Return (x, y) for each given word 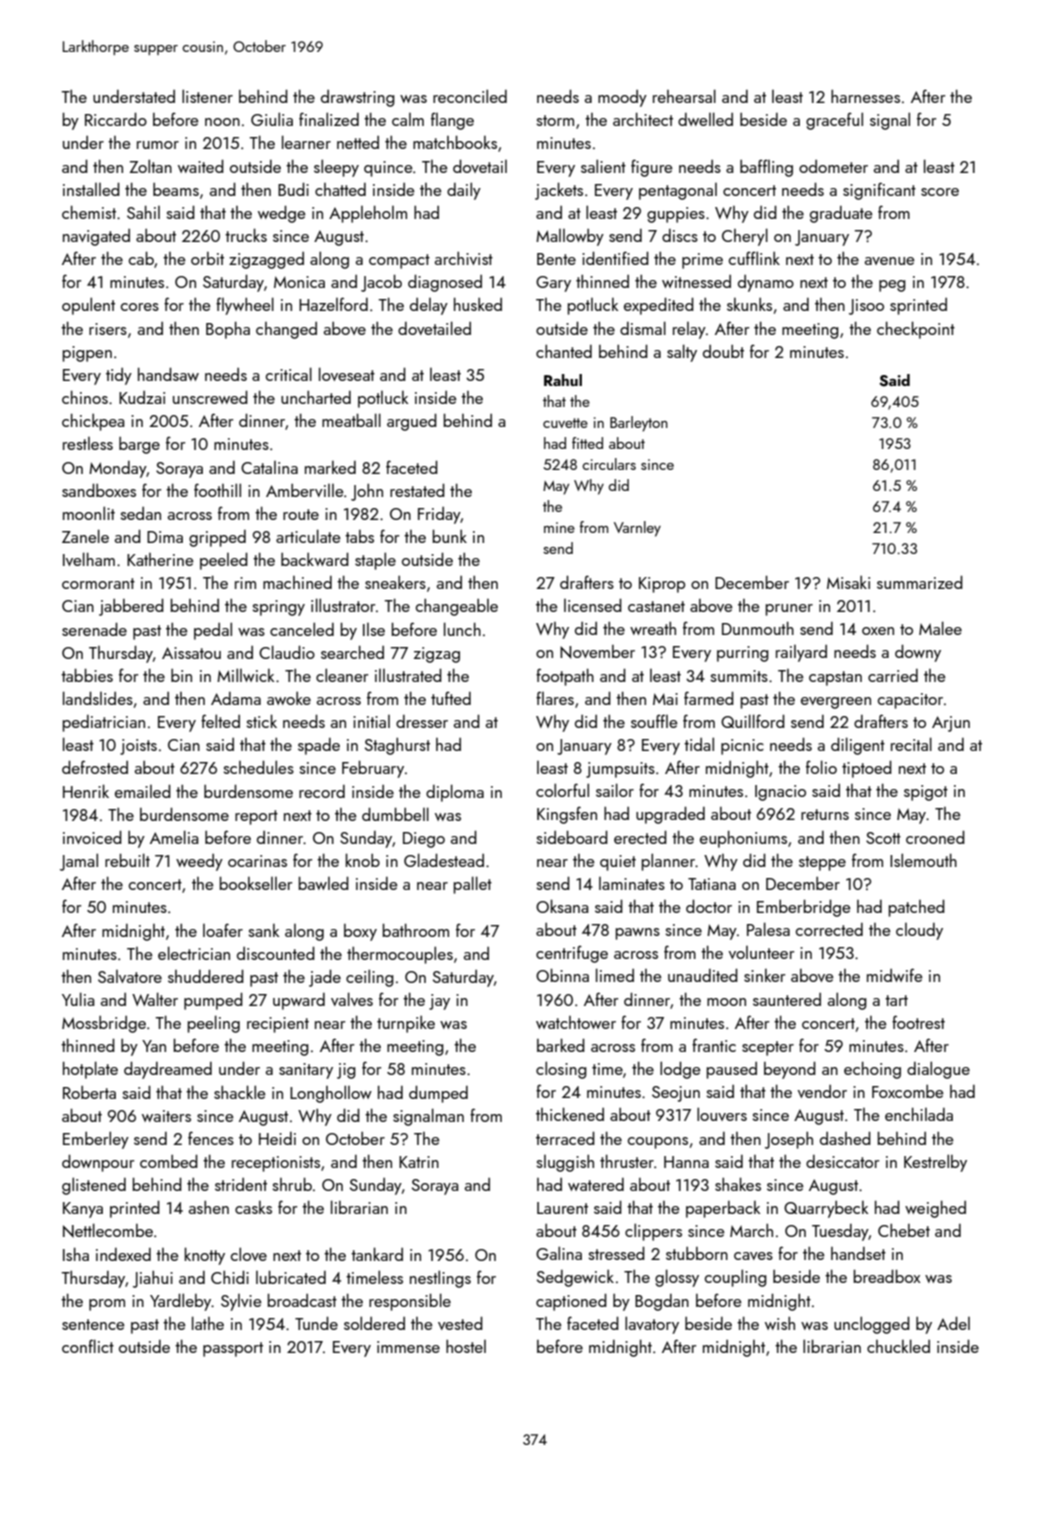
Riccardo (116, 119)
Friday (439, 515)
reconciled (470, 96)
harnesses (865, 96)
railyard (801, 653)
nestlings (440, 1279)
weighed (935, 1209)
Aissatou (191, 653)
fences (211, 1138)
